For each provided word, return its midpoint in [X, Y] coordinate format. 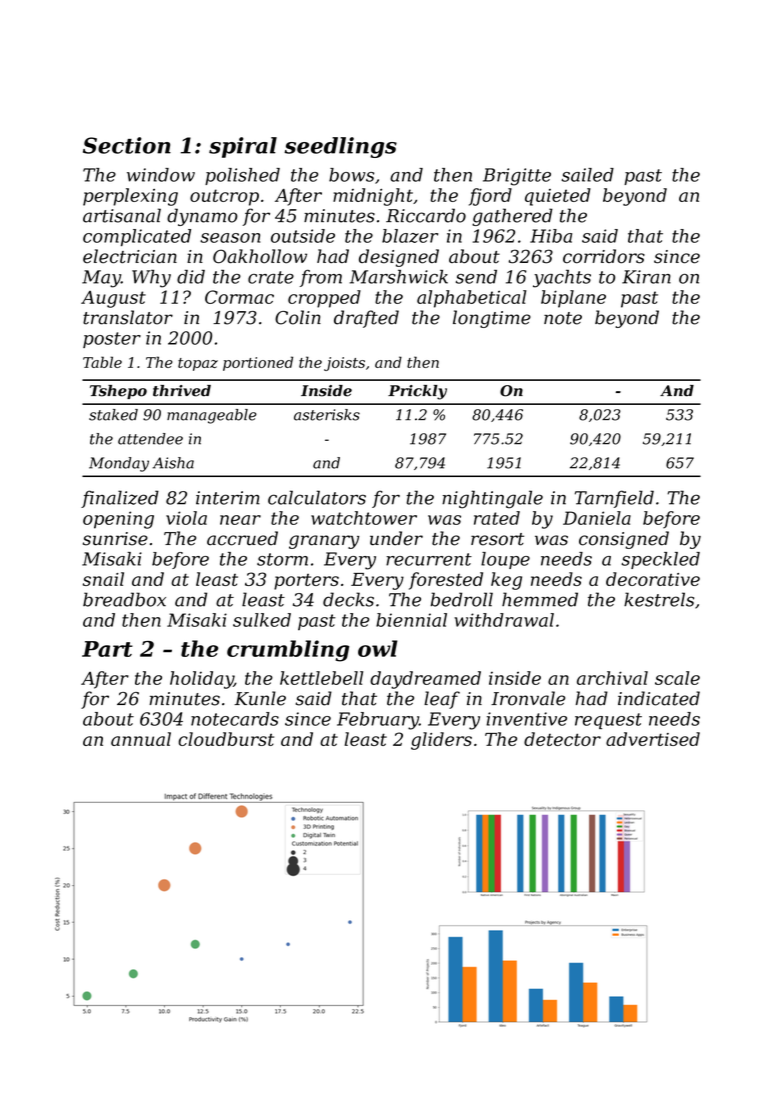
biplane [573, 299]
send [476, 277]
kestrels [659, 599]
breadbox [124, 599]
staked [113, 415]
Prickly [417, 392]
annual [141, 739]
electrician [130, 256]
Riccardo [426, 215]
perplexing [130, 197]
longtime [492, 319]
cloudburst [226, 739]
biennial [411, 620]
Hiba [551, 236]
